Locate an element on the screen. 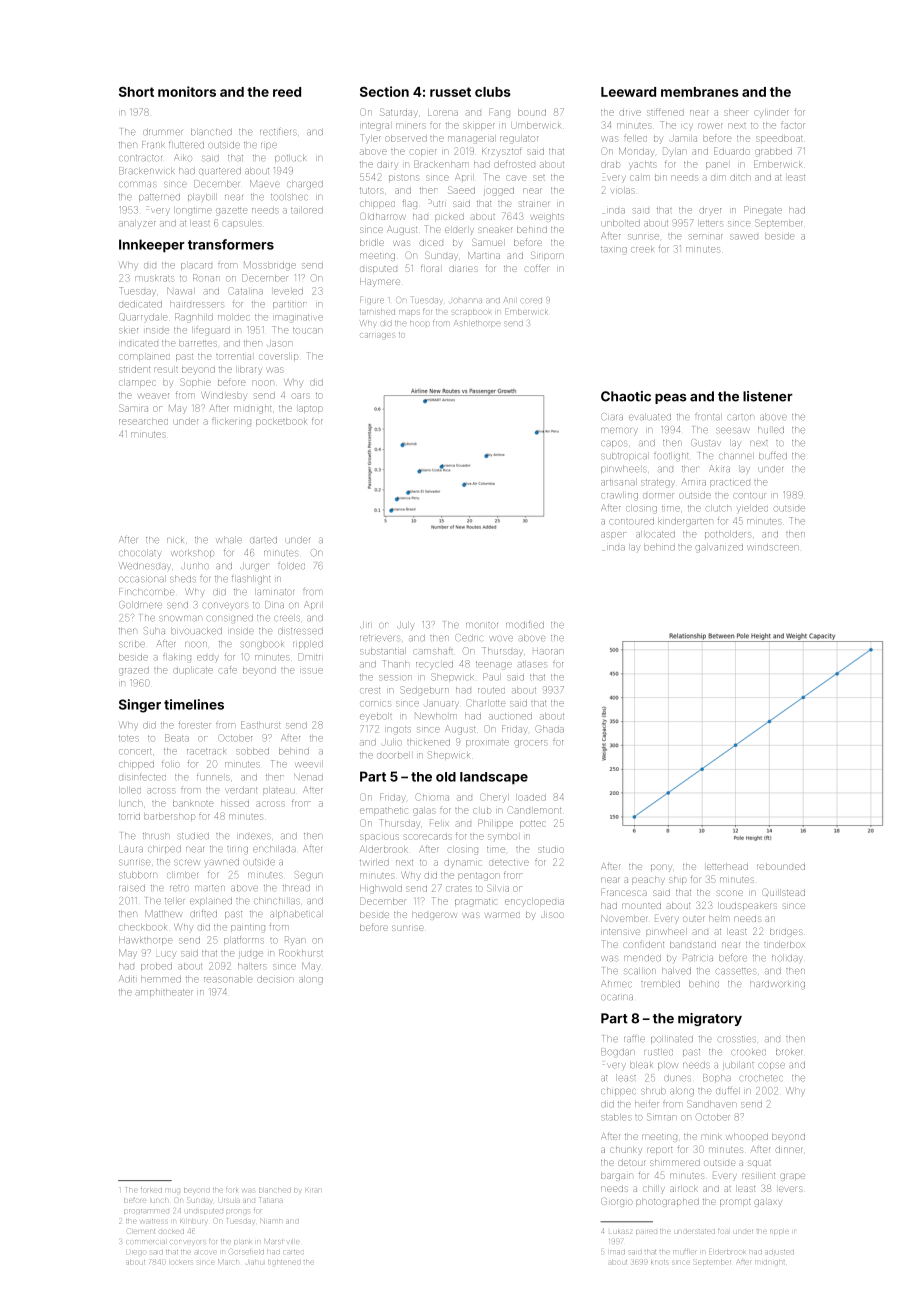 This screenshot has height=1308, width=924. evaluated is located at coordinates (650, 417).
